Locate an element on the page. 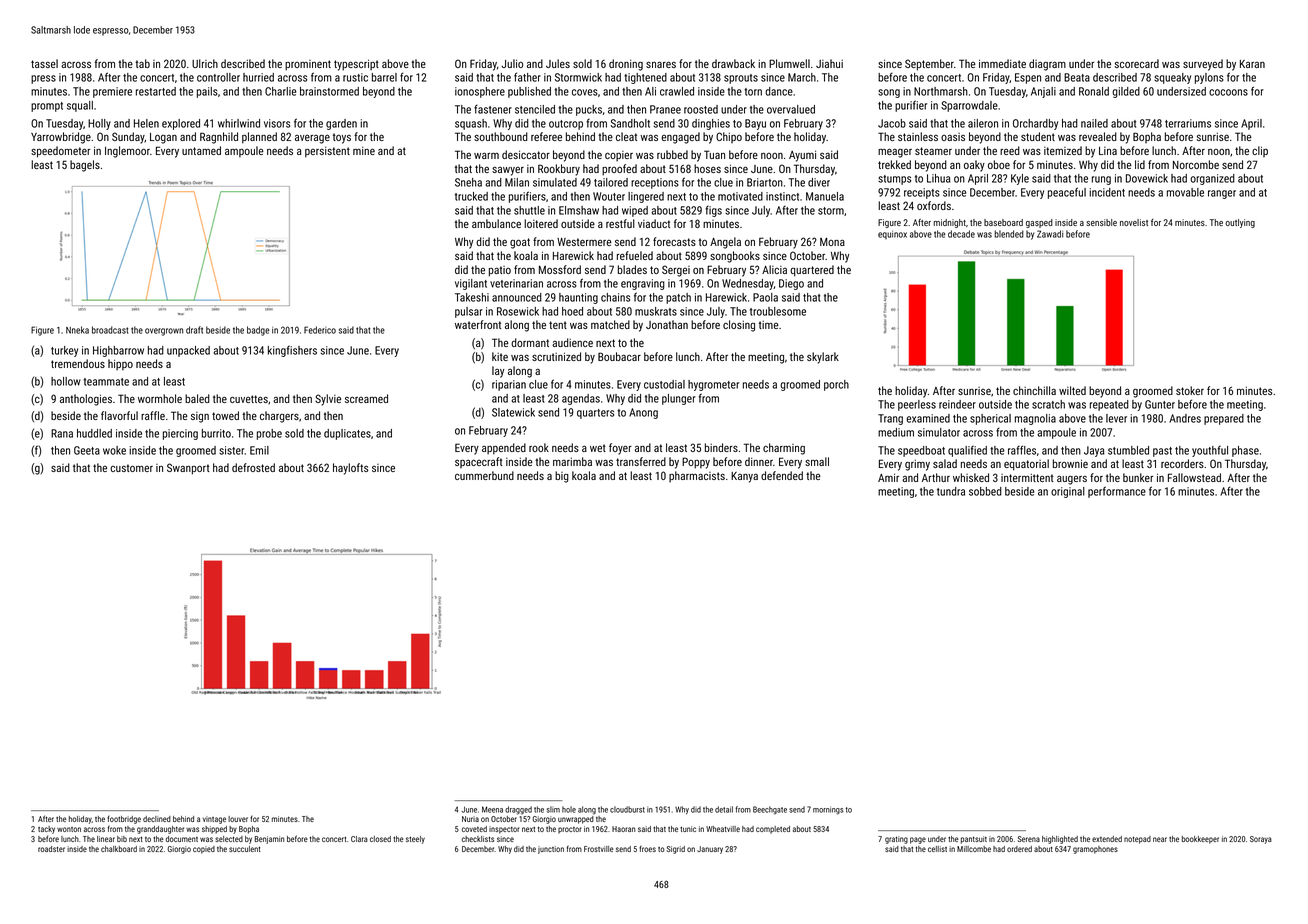  haylofts is located at coordinates (350, 469).
